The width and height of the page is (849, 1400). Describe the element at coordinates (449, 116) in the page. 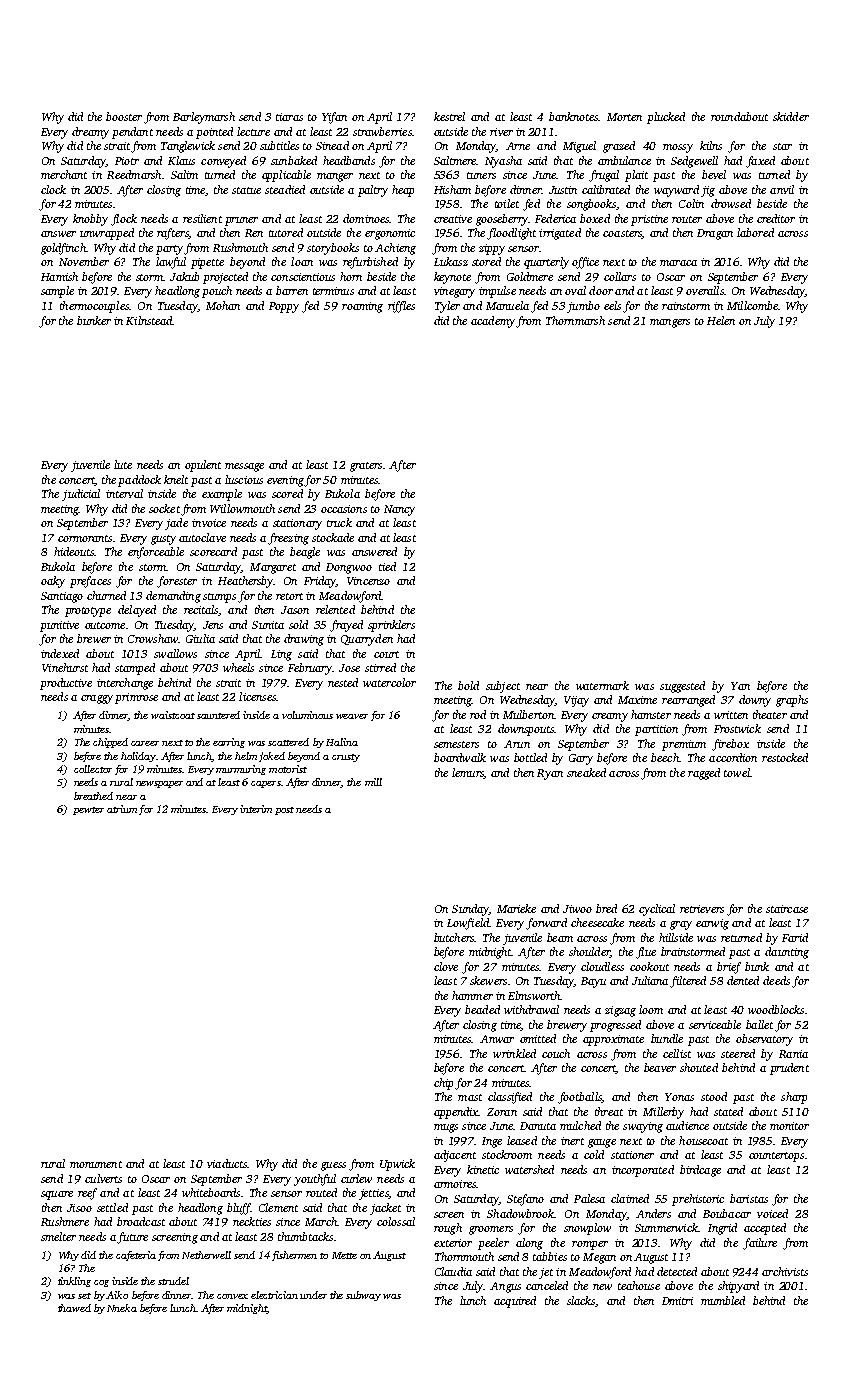

I see `kestrel` at that location.
